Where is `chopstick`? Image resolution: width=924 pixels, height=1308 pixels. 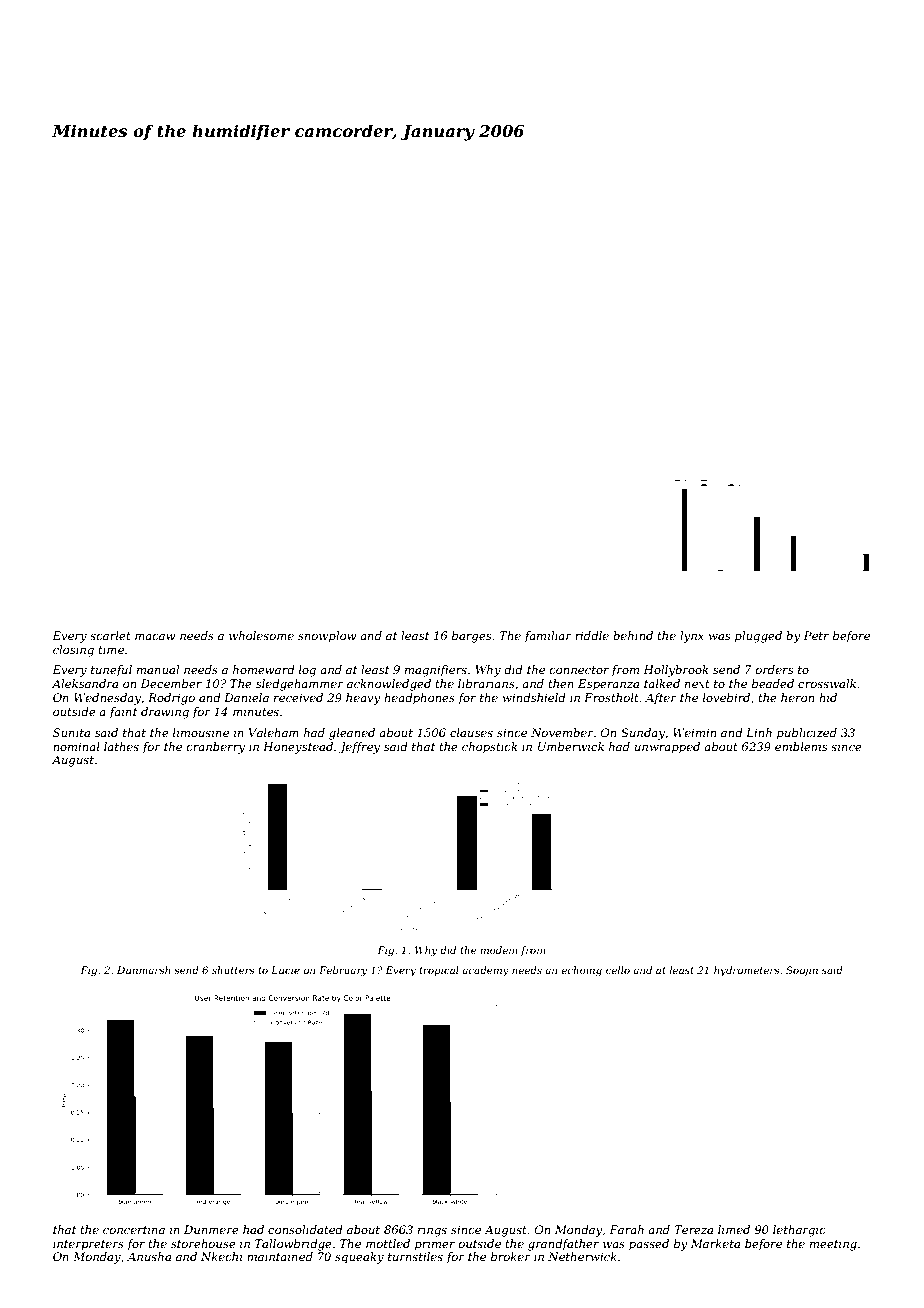
chopstick is located at coordinates (489, 748).
